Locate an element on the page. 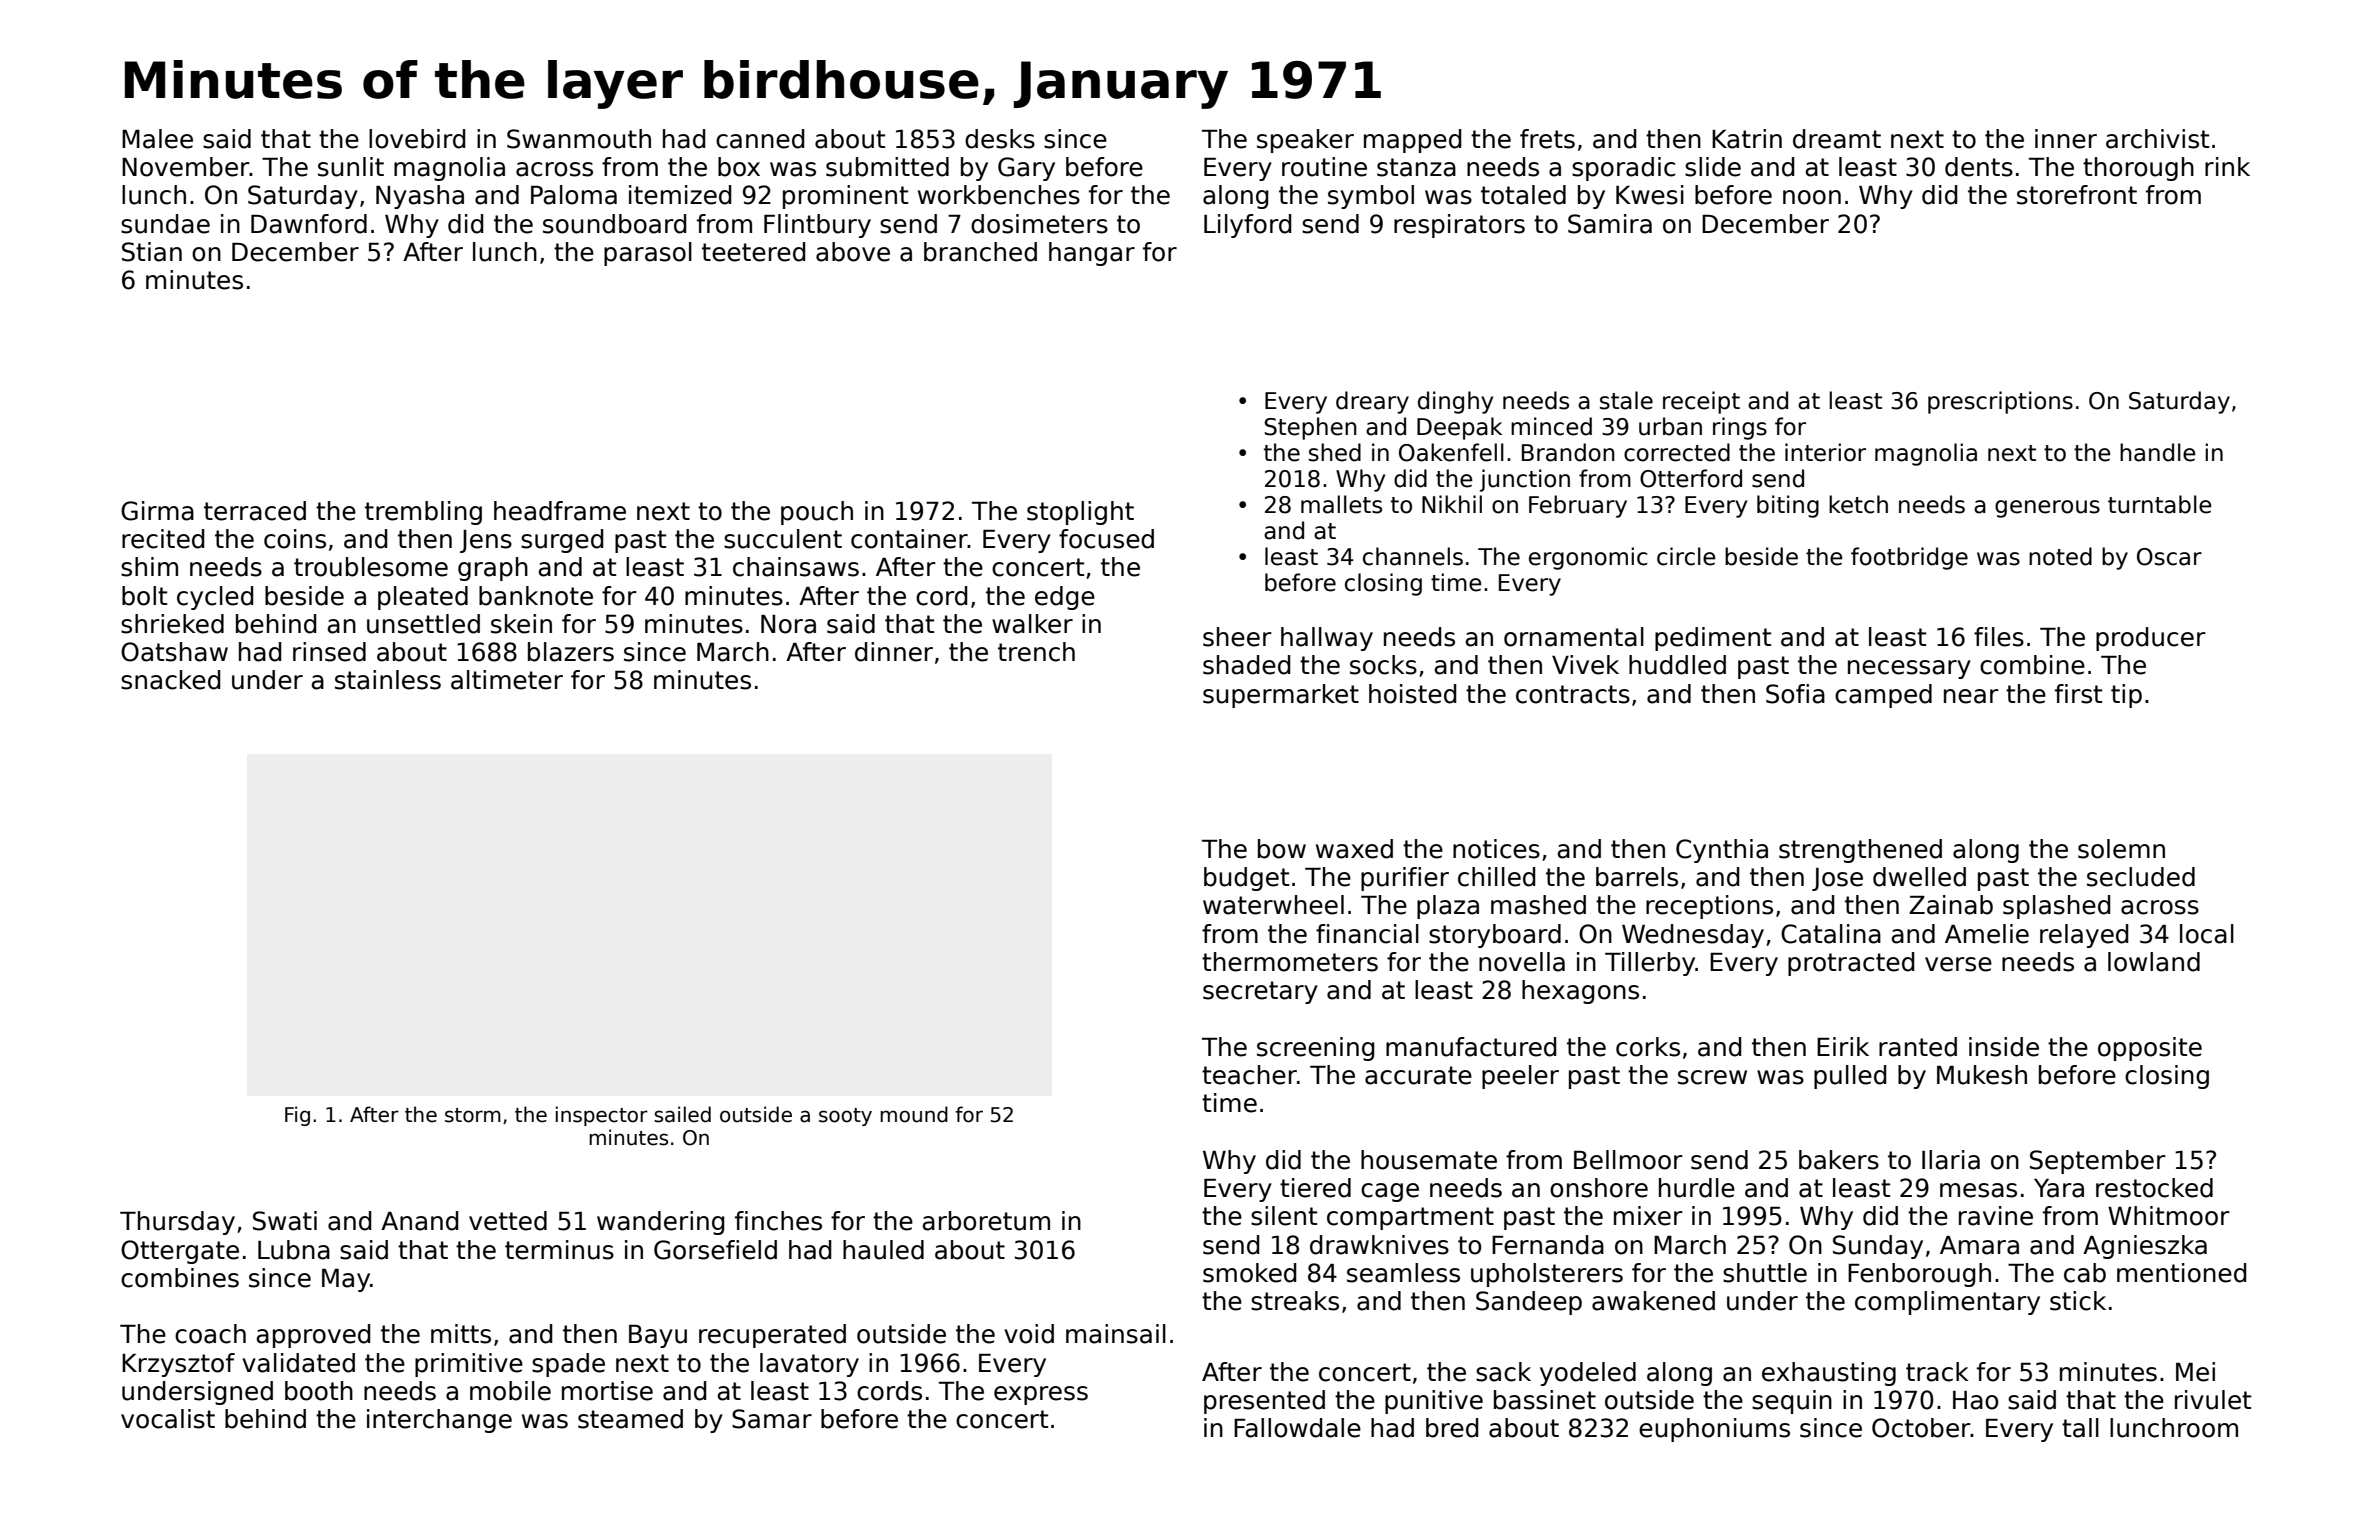 Image resolution: width=2380 pixels, height=1540 pixels. archivist is located at coordinates (2157, 139).
